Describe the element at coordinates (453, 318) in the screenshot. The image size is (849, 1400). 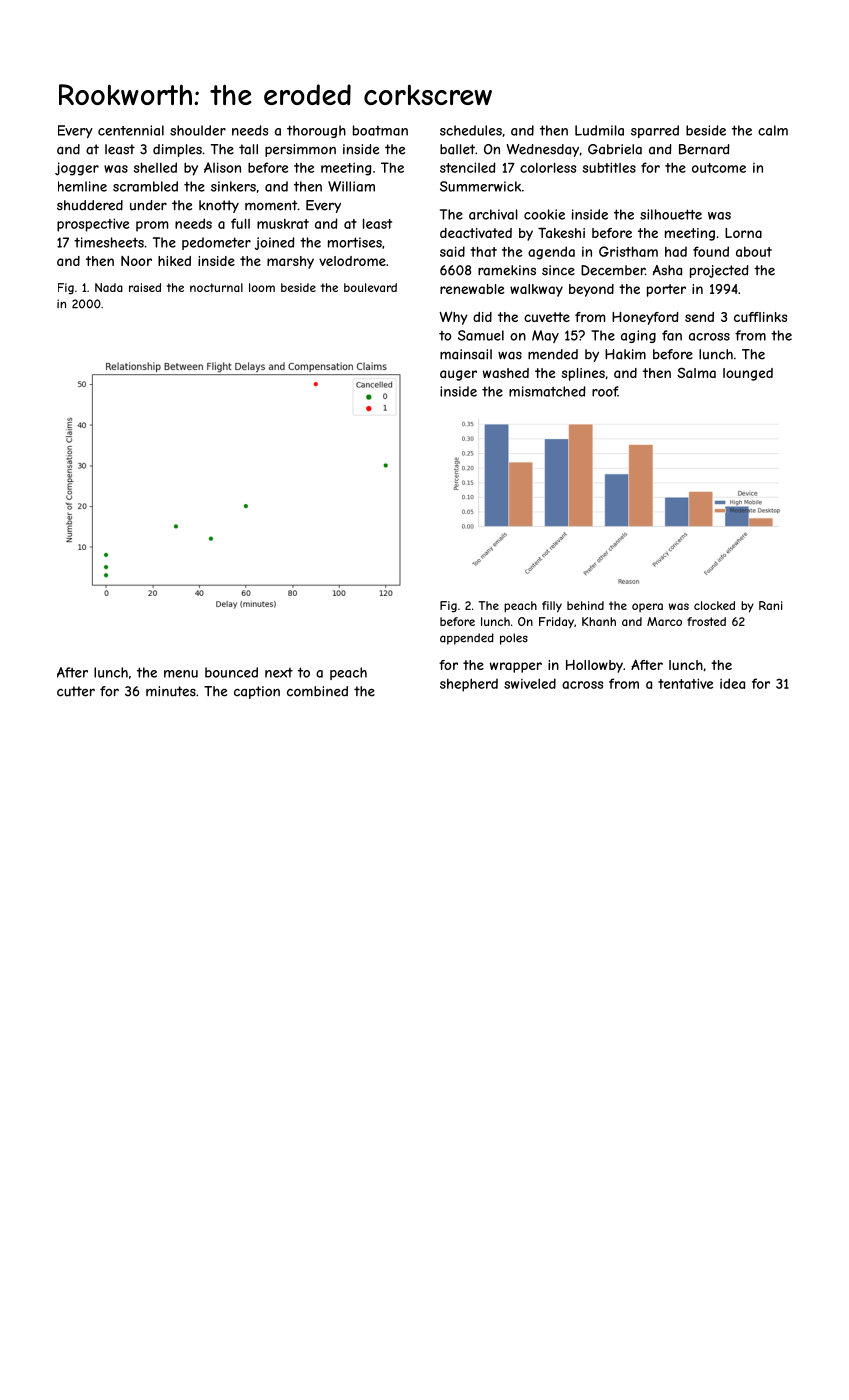
I see `Why` at that location.
